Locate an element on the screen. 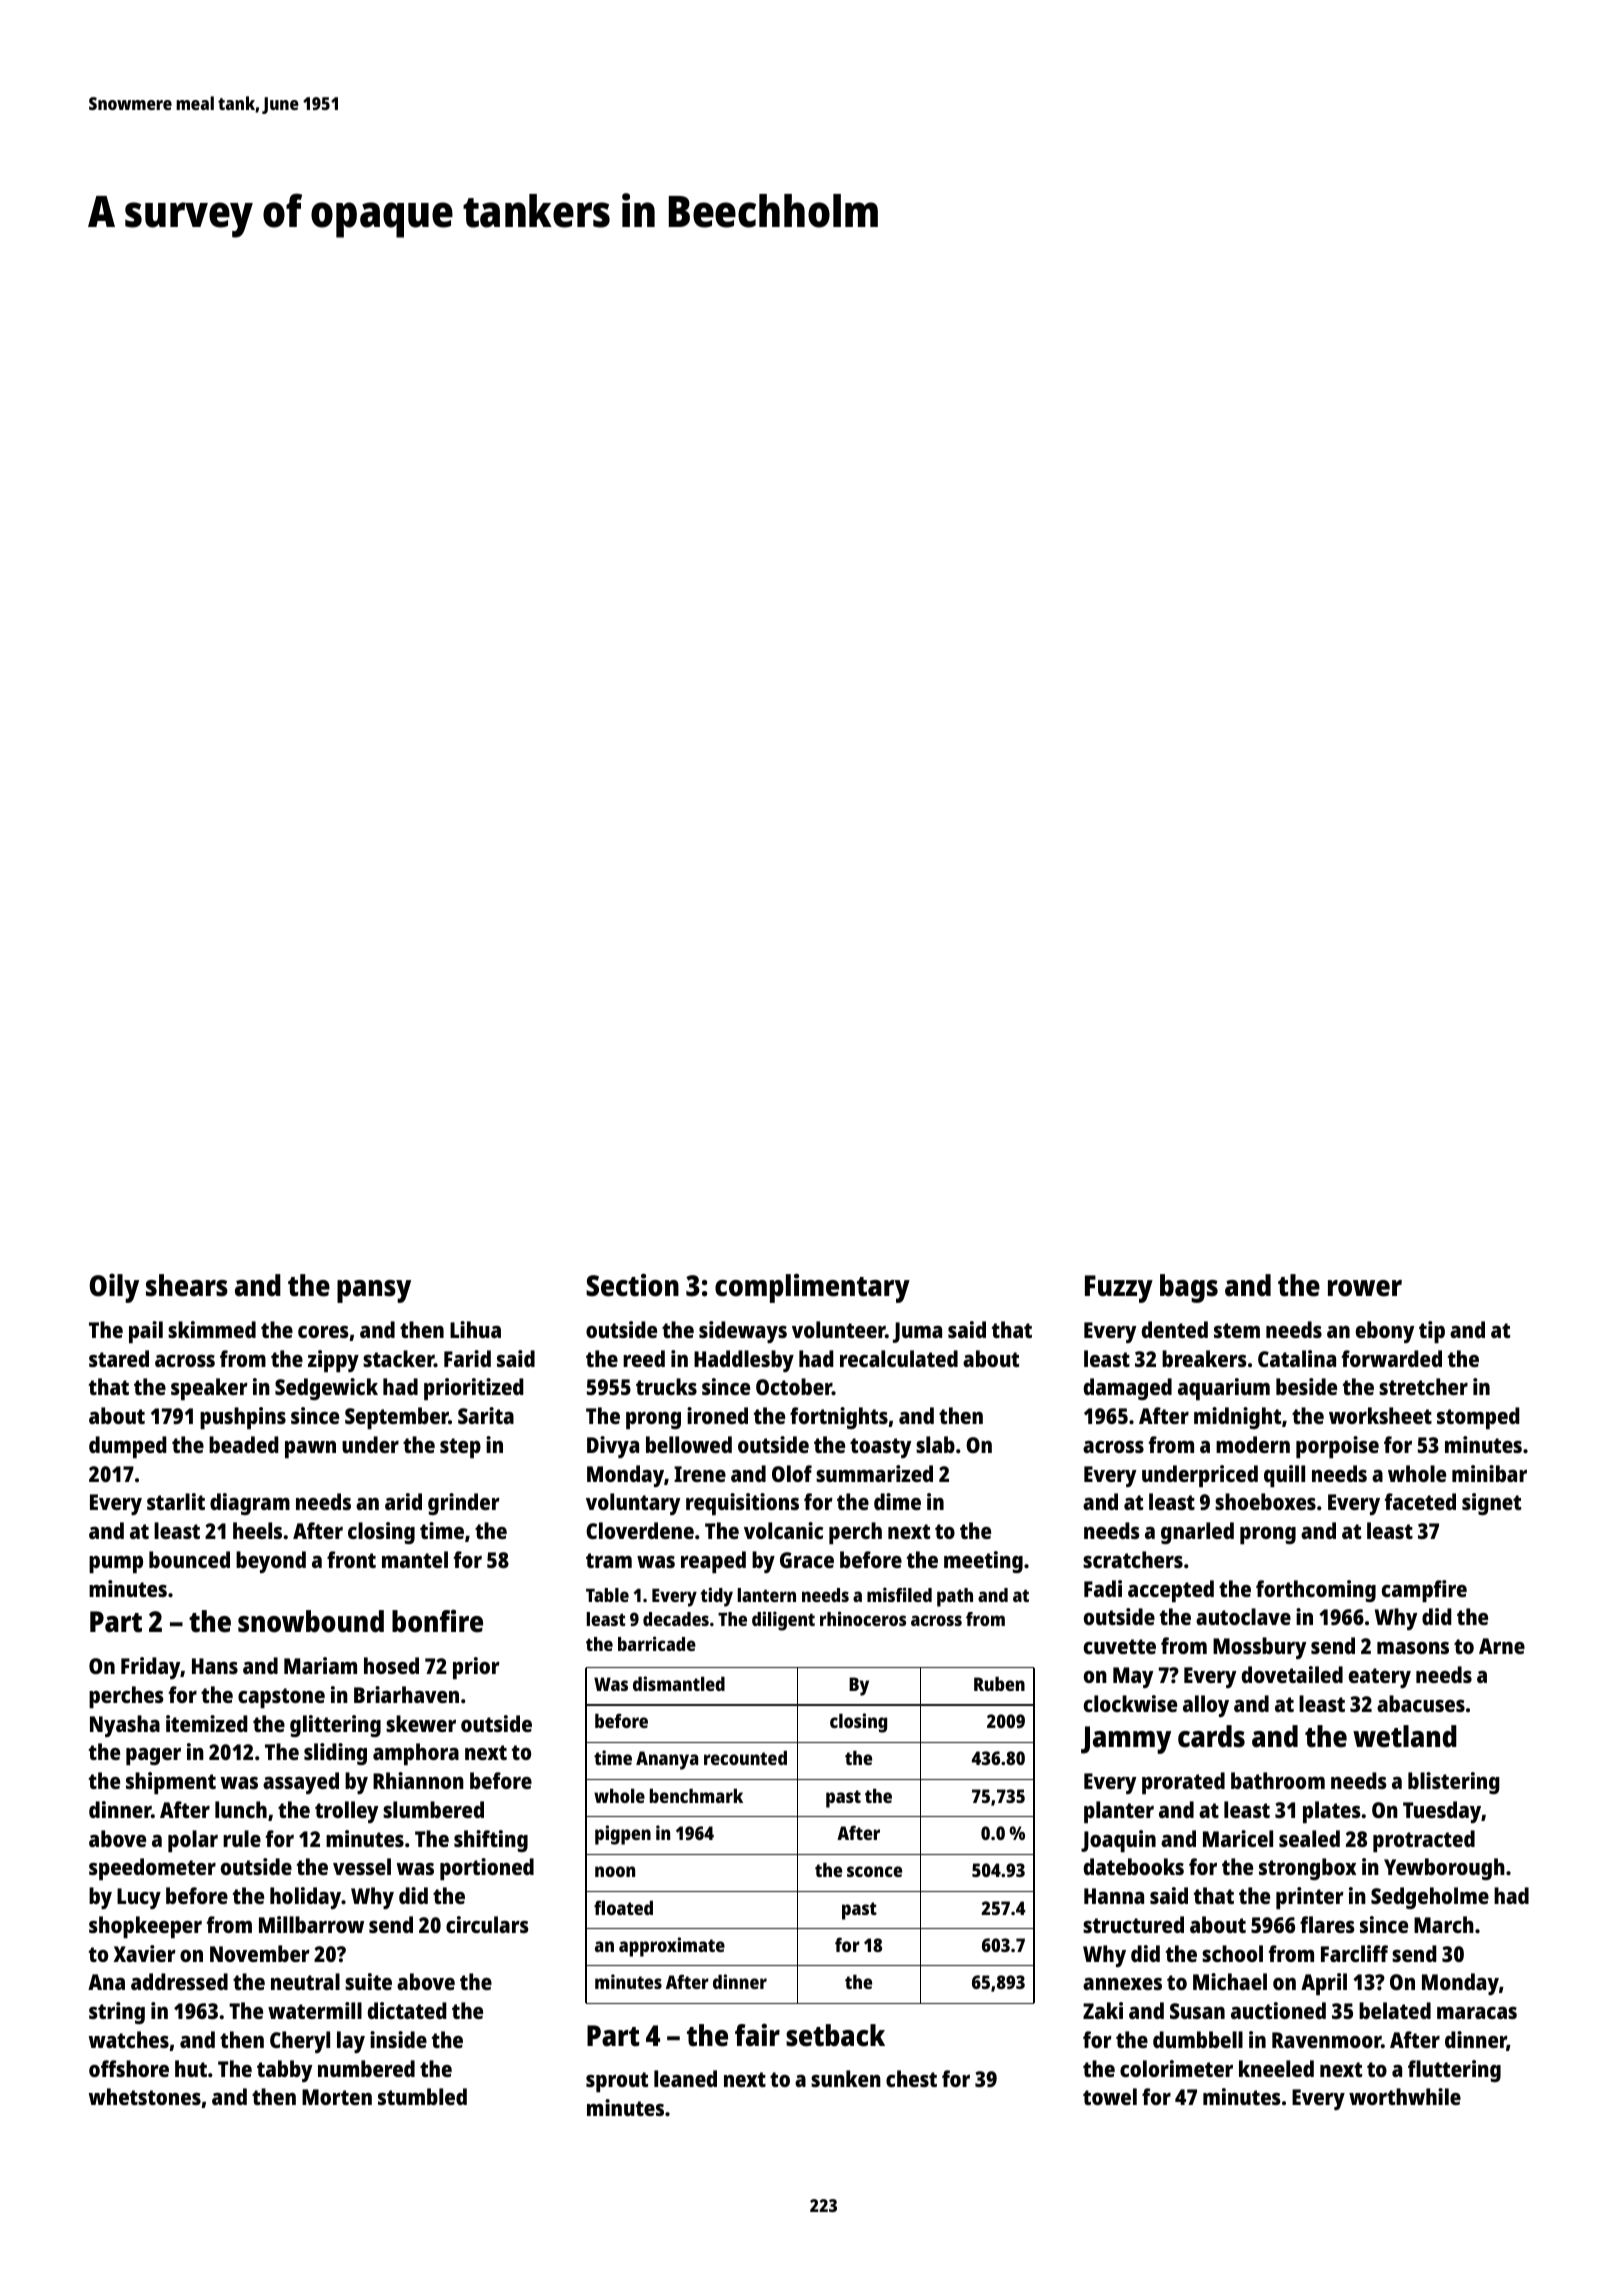 This screenshot has width=1620, height=2292. front is located at coordinates (351, 1559).
